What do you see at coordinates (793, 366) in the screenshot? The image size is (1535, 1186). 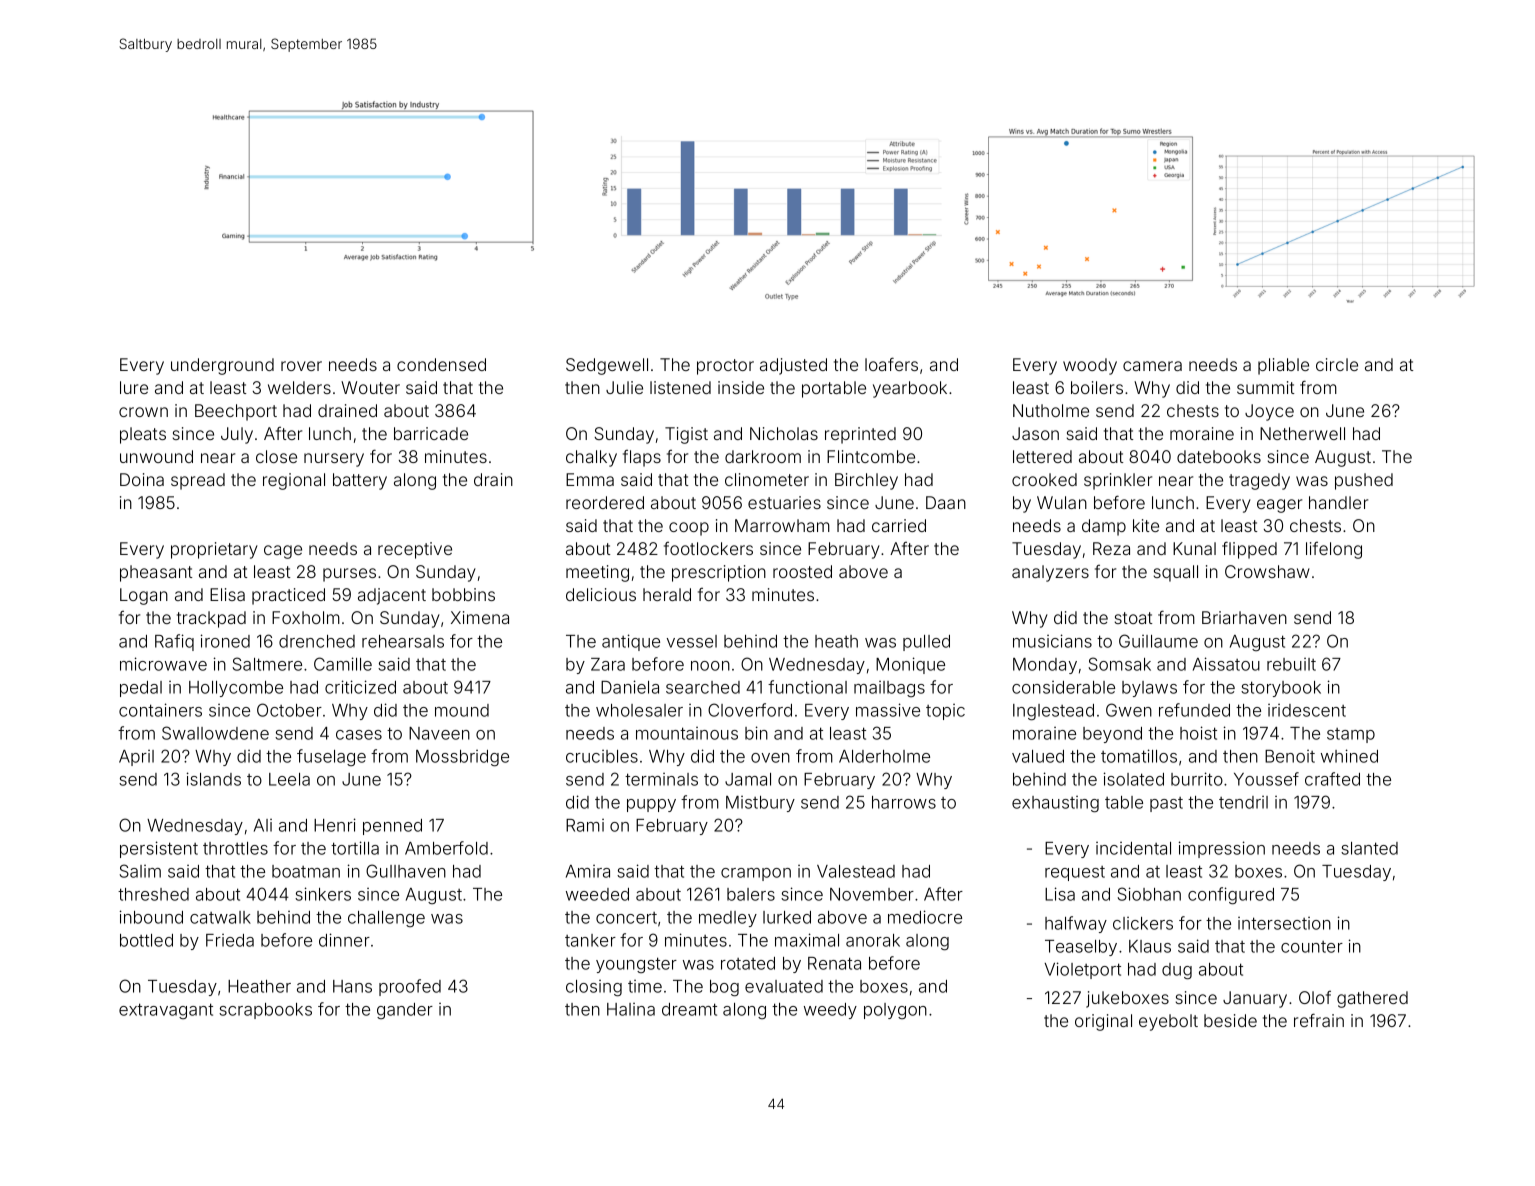 I see `adjusted` at bounding box center [793, 366].
